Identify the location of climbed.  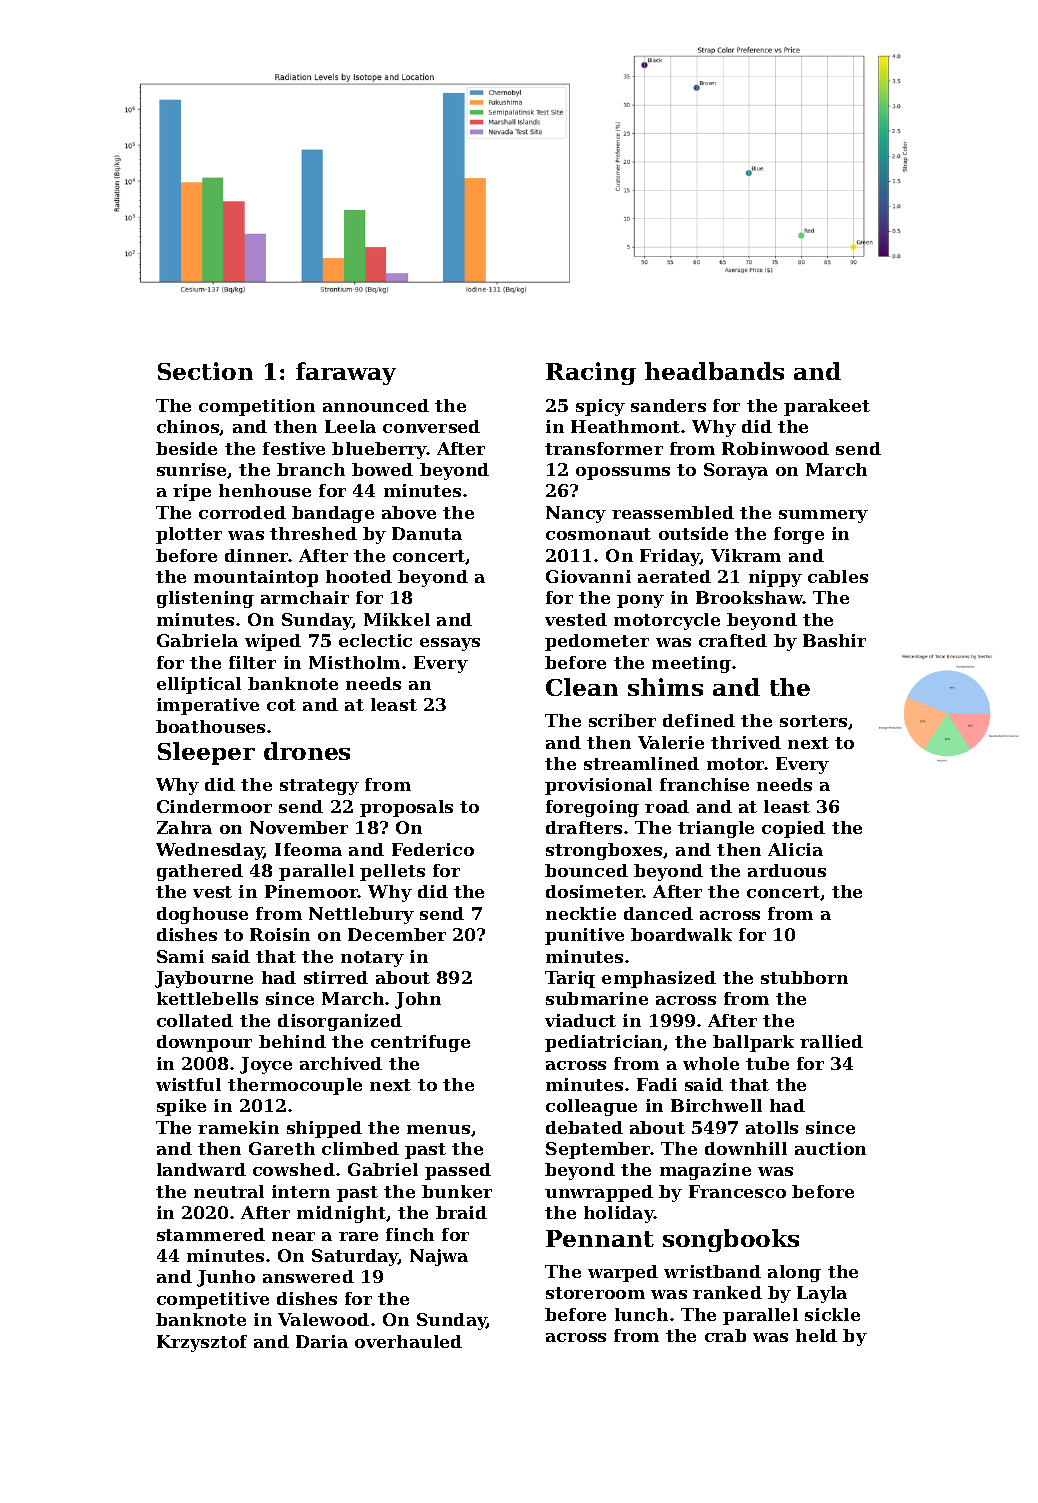
(360, 1148).
